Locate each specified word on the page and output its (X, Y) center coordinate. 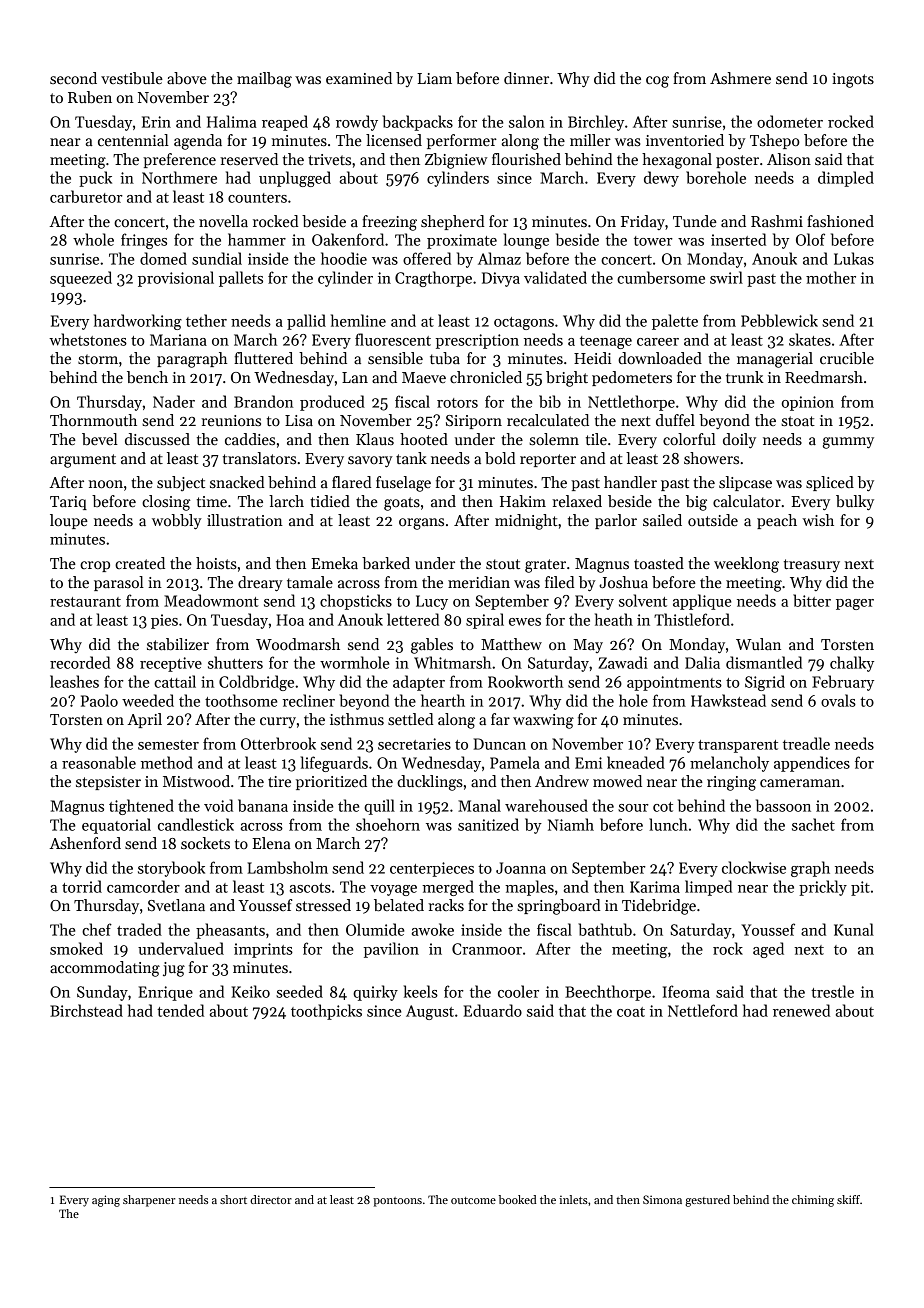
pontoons (397, 1202)
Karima (655, 887)
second (73, 78)
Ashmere (740, 78)
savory (370, 462)
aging (106, 1201)
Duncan (500, 744)
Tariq (68, 503)
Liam (434, 78)
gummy (848, 443)
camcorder (143, 886)
